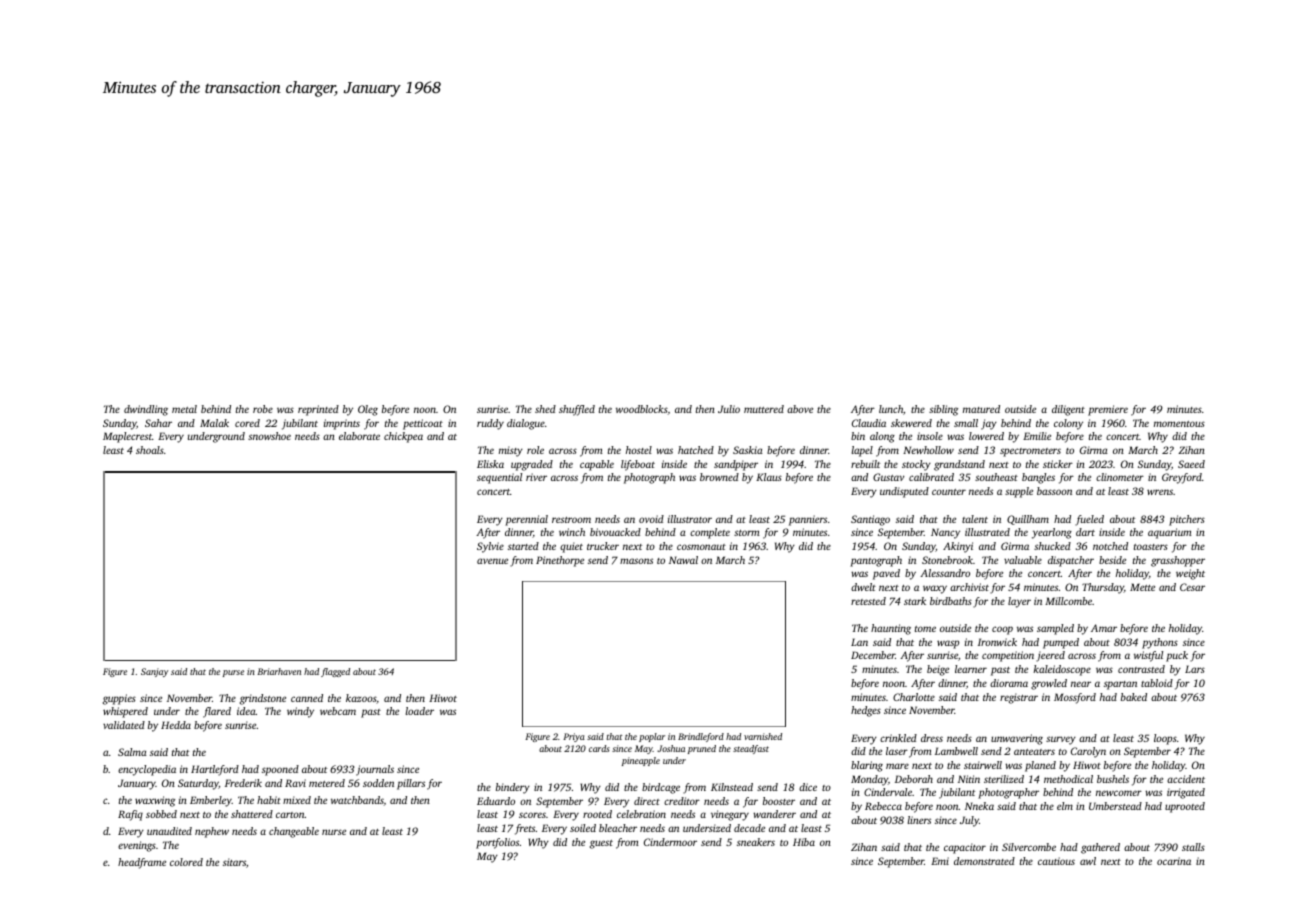 This document has height=924, width=1308. I want to click on shuffled, so click(577, 410).
